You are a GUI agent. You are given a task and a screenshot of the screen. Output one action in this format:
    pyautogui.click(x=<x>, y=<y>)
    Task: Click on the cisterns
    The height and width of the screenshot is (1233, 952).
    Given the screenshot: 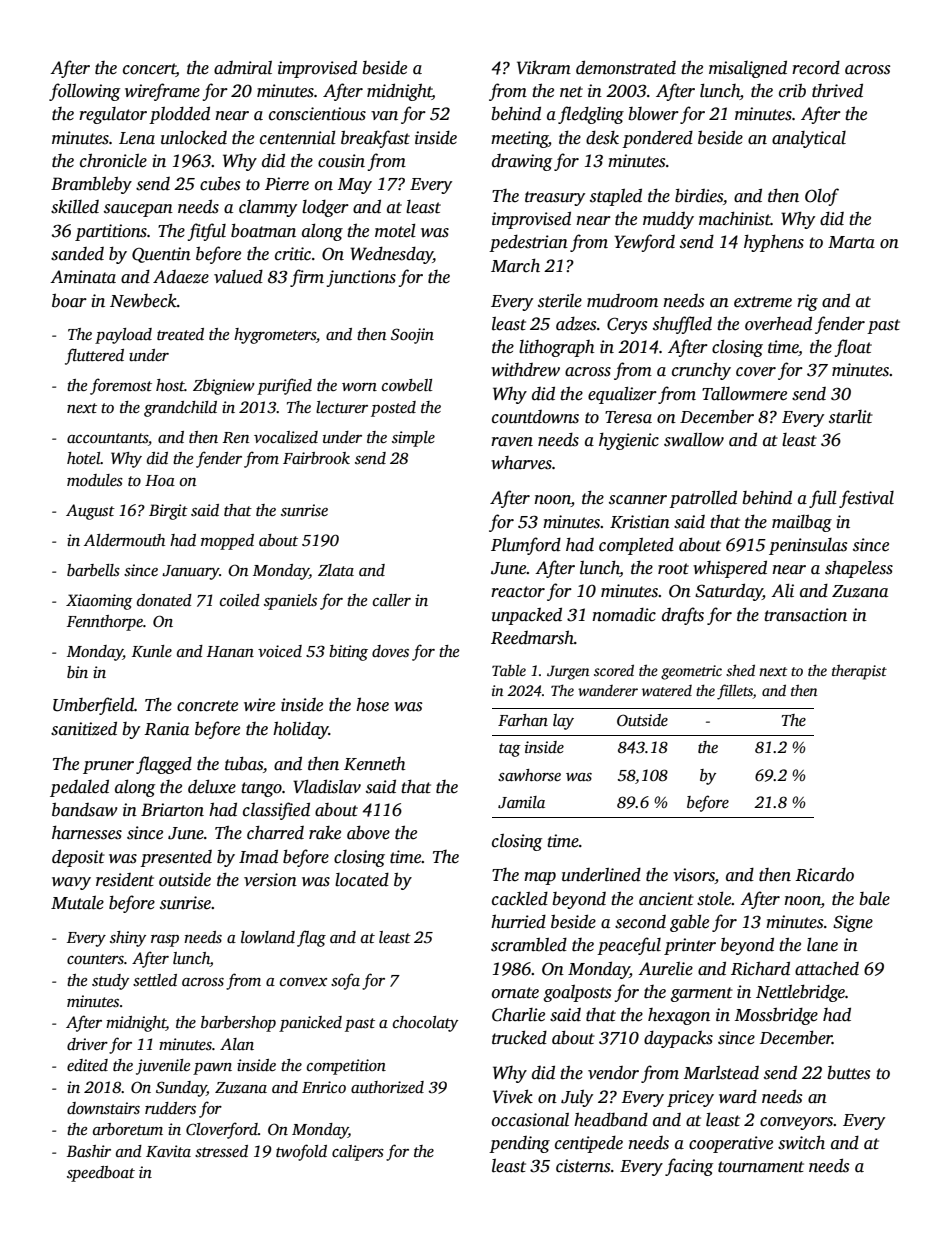 What is the action you would take?
    pyautogui.click(x=583, y=1166)
